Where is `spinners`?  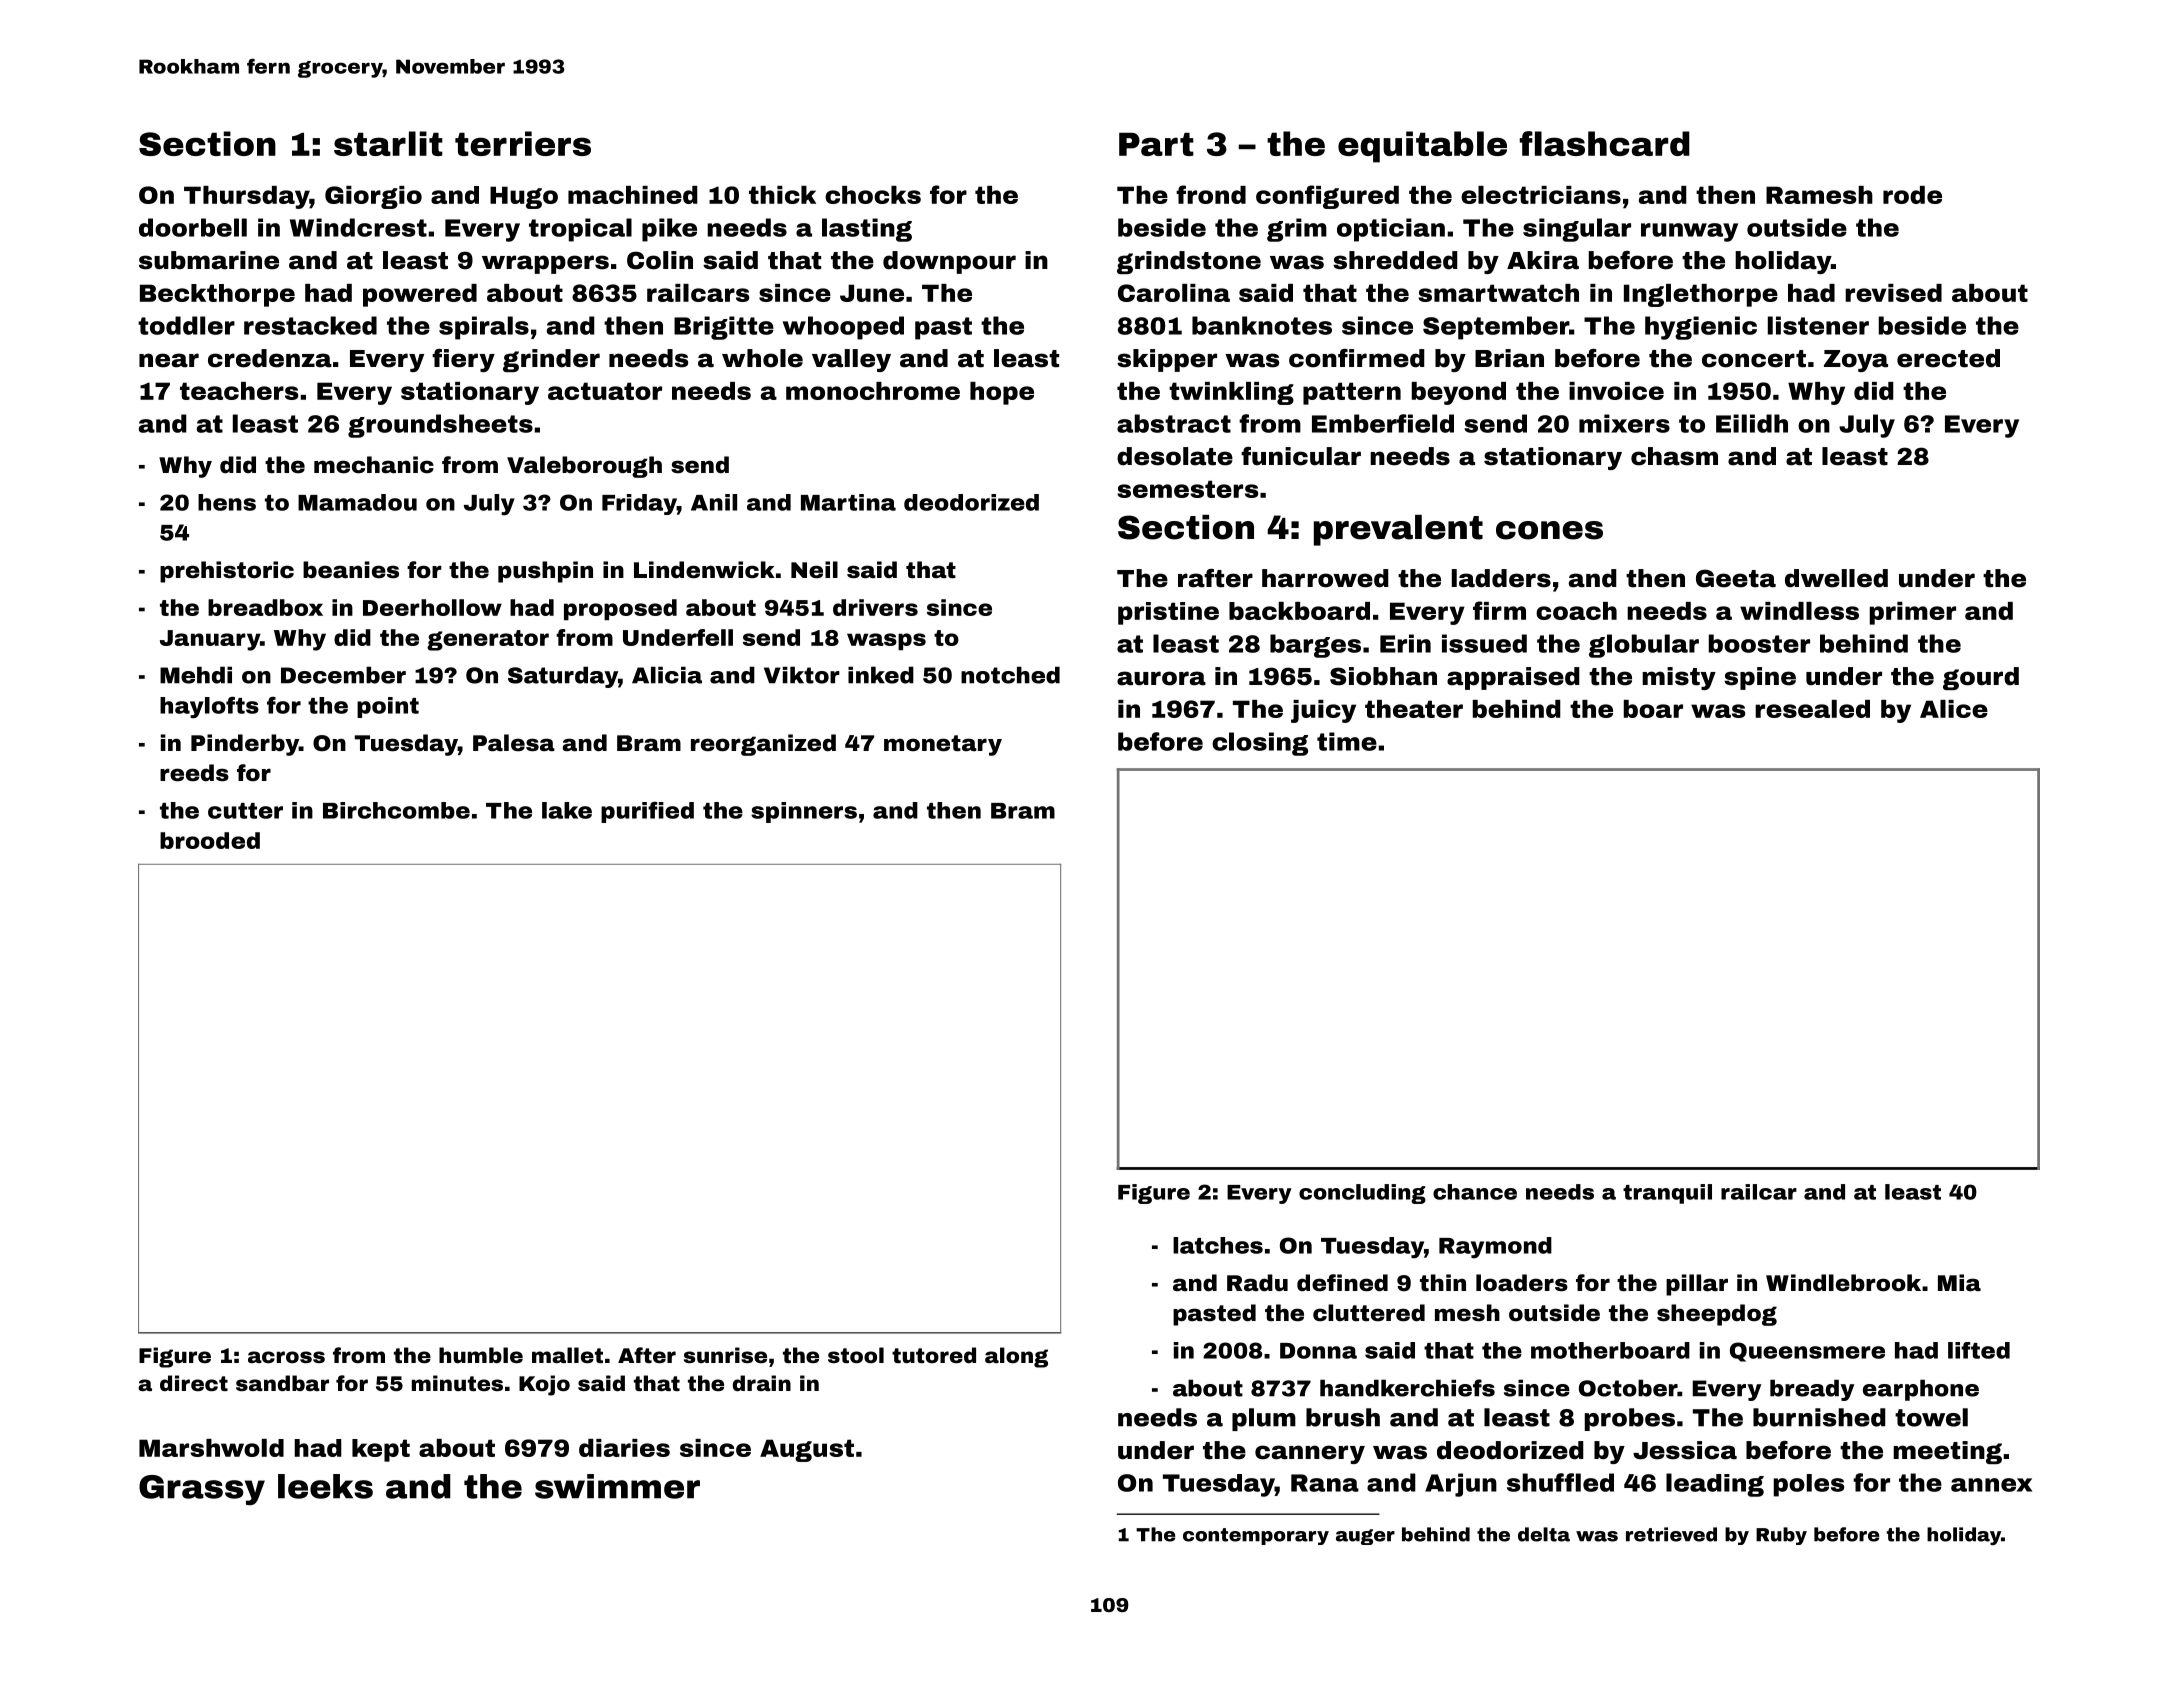 spinners is located at coordinates (804, 812).
